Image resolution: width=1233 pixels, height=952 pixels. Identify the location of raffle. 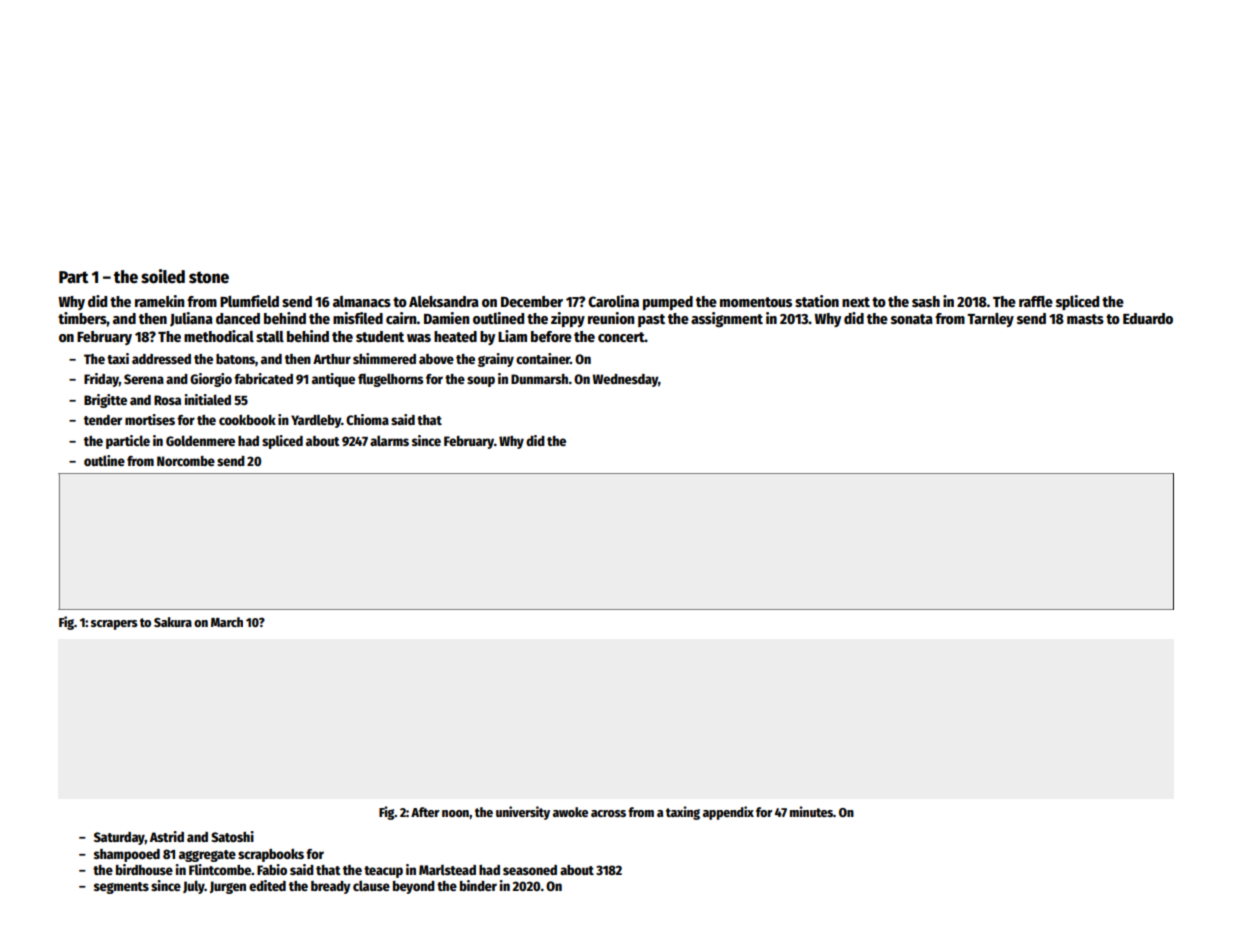
(1036, 301).
